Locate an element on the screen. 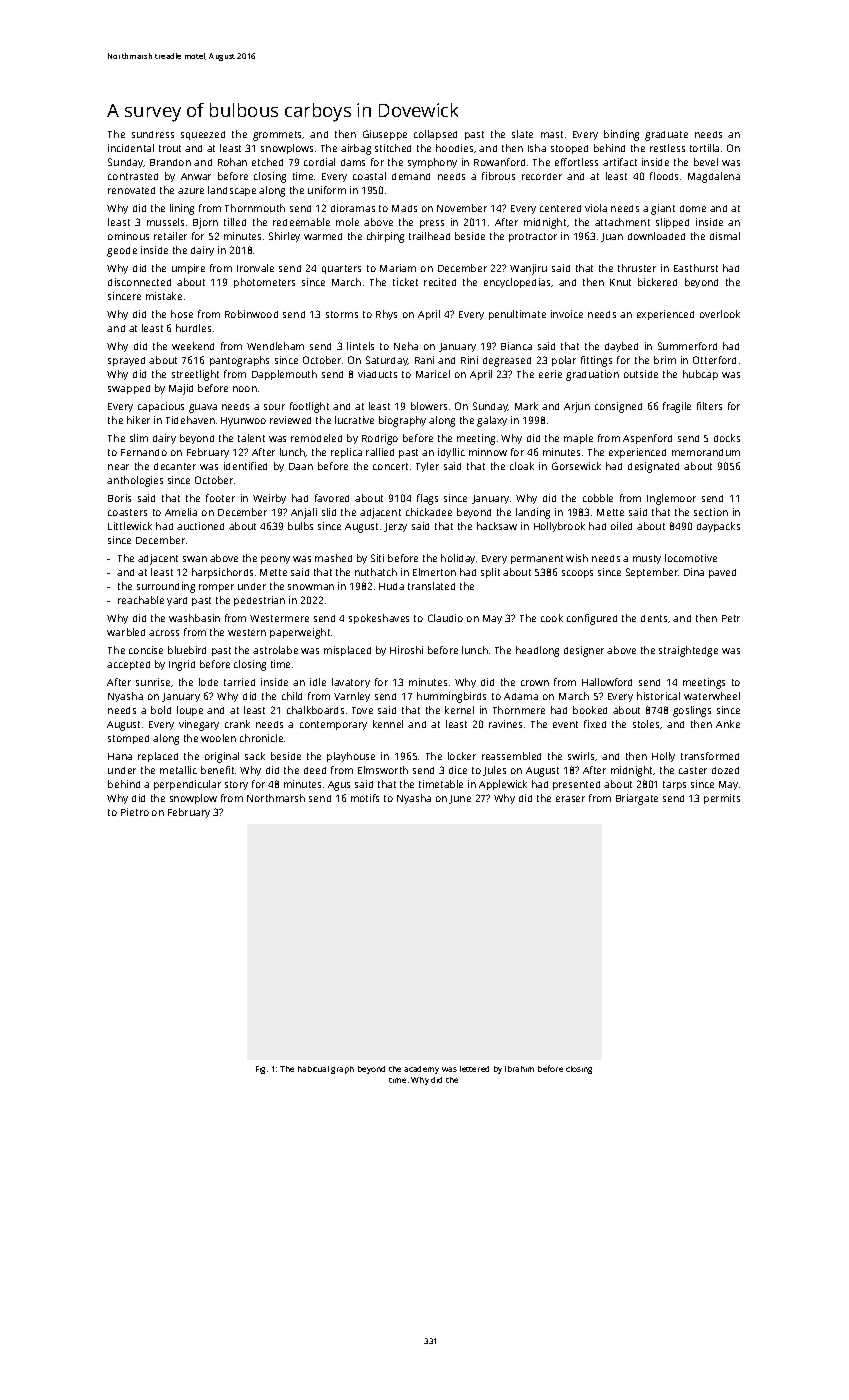 This screenshot has height=1400, width=849. Shirley is located at coordinates (284, 237).
